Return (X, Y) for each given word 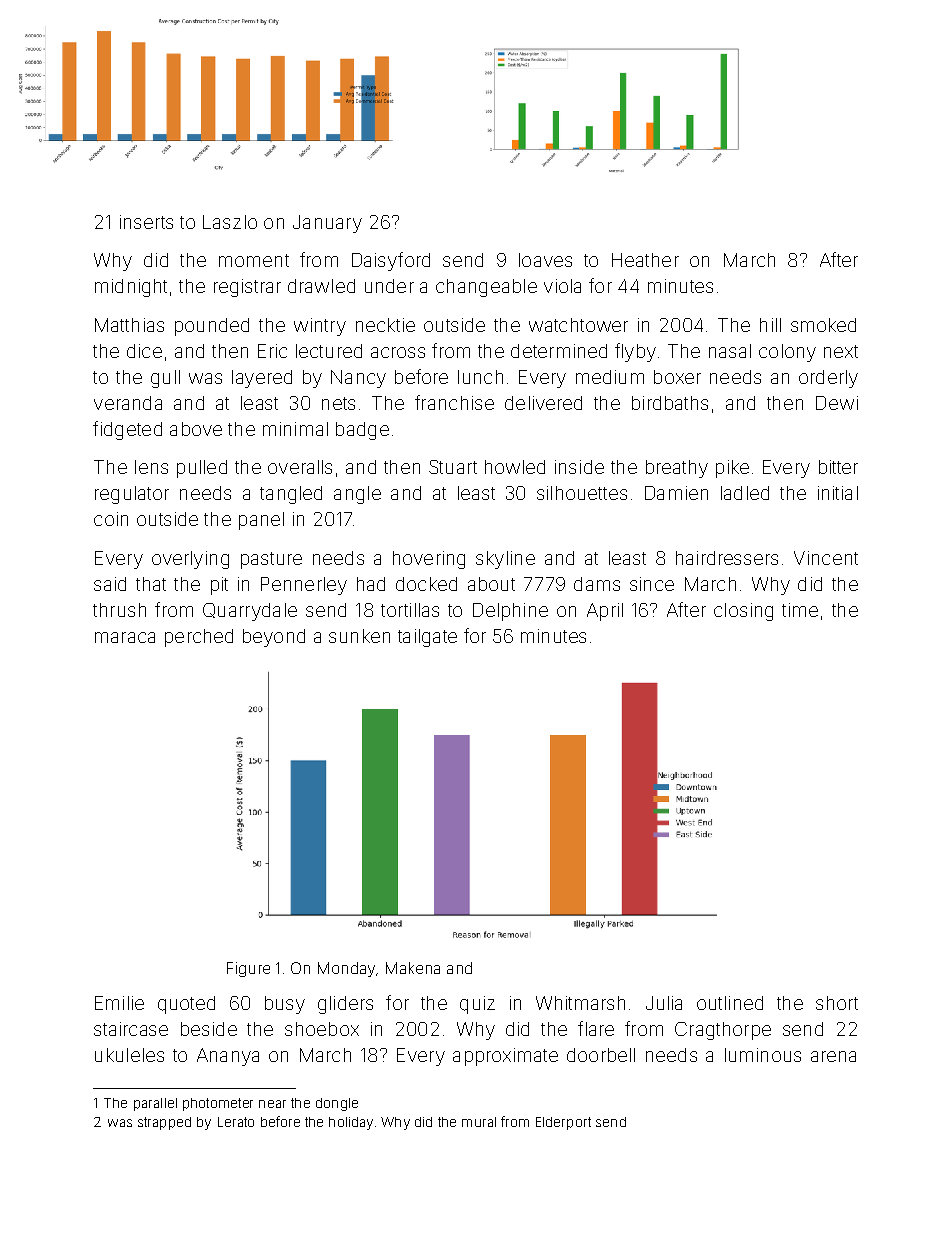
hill (770, 325)
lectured (329, 351)
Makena (413, 968)
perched (199, 638)
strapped (164, 1123)
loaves (545, 260)
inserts (146, 222)
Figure (248, 969)
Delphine (510, 612)
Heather (645, 260)
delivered (543, 403)
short (837, 1003)
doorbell (601, 1055)
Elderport (563, 1123)
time (800, 610)
